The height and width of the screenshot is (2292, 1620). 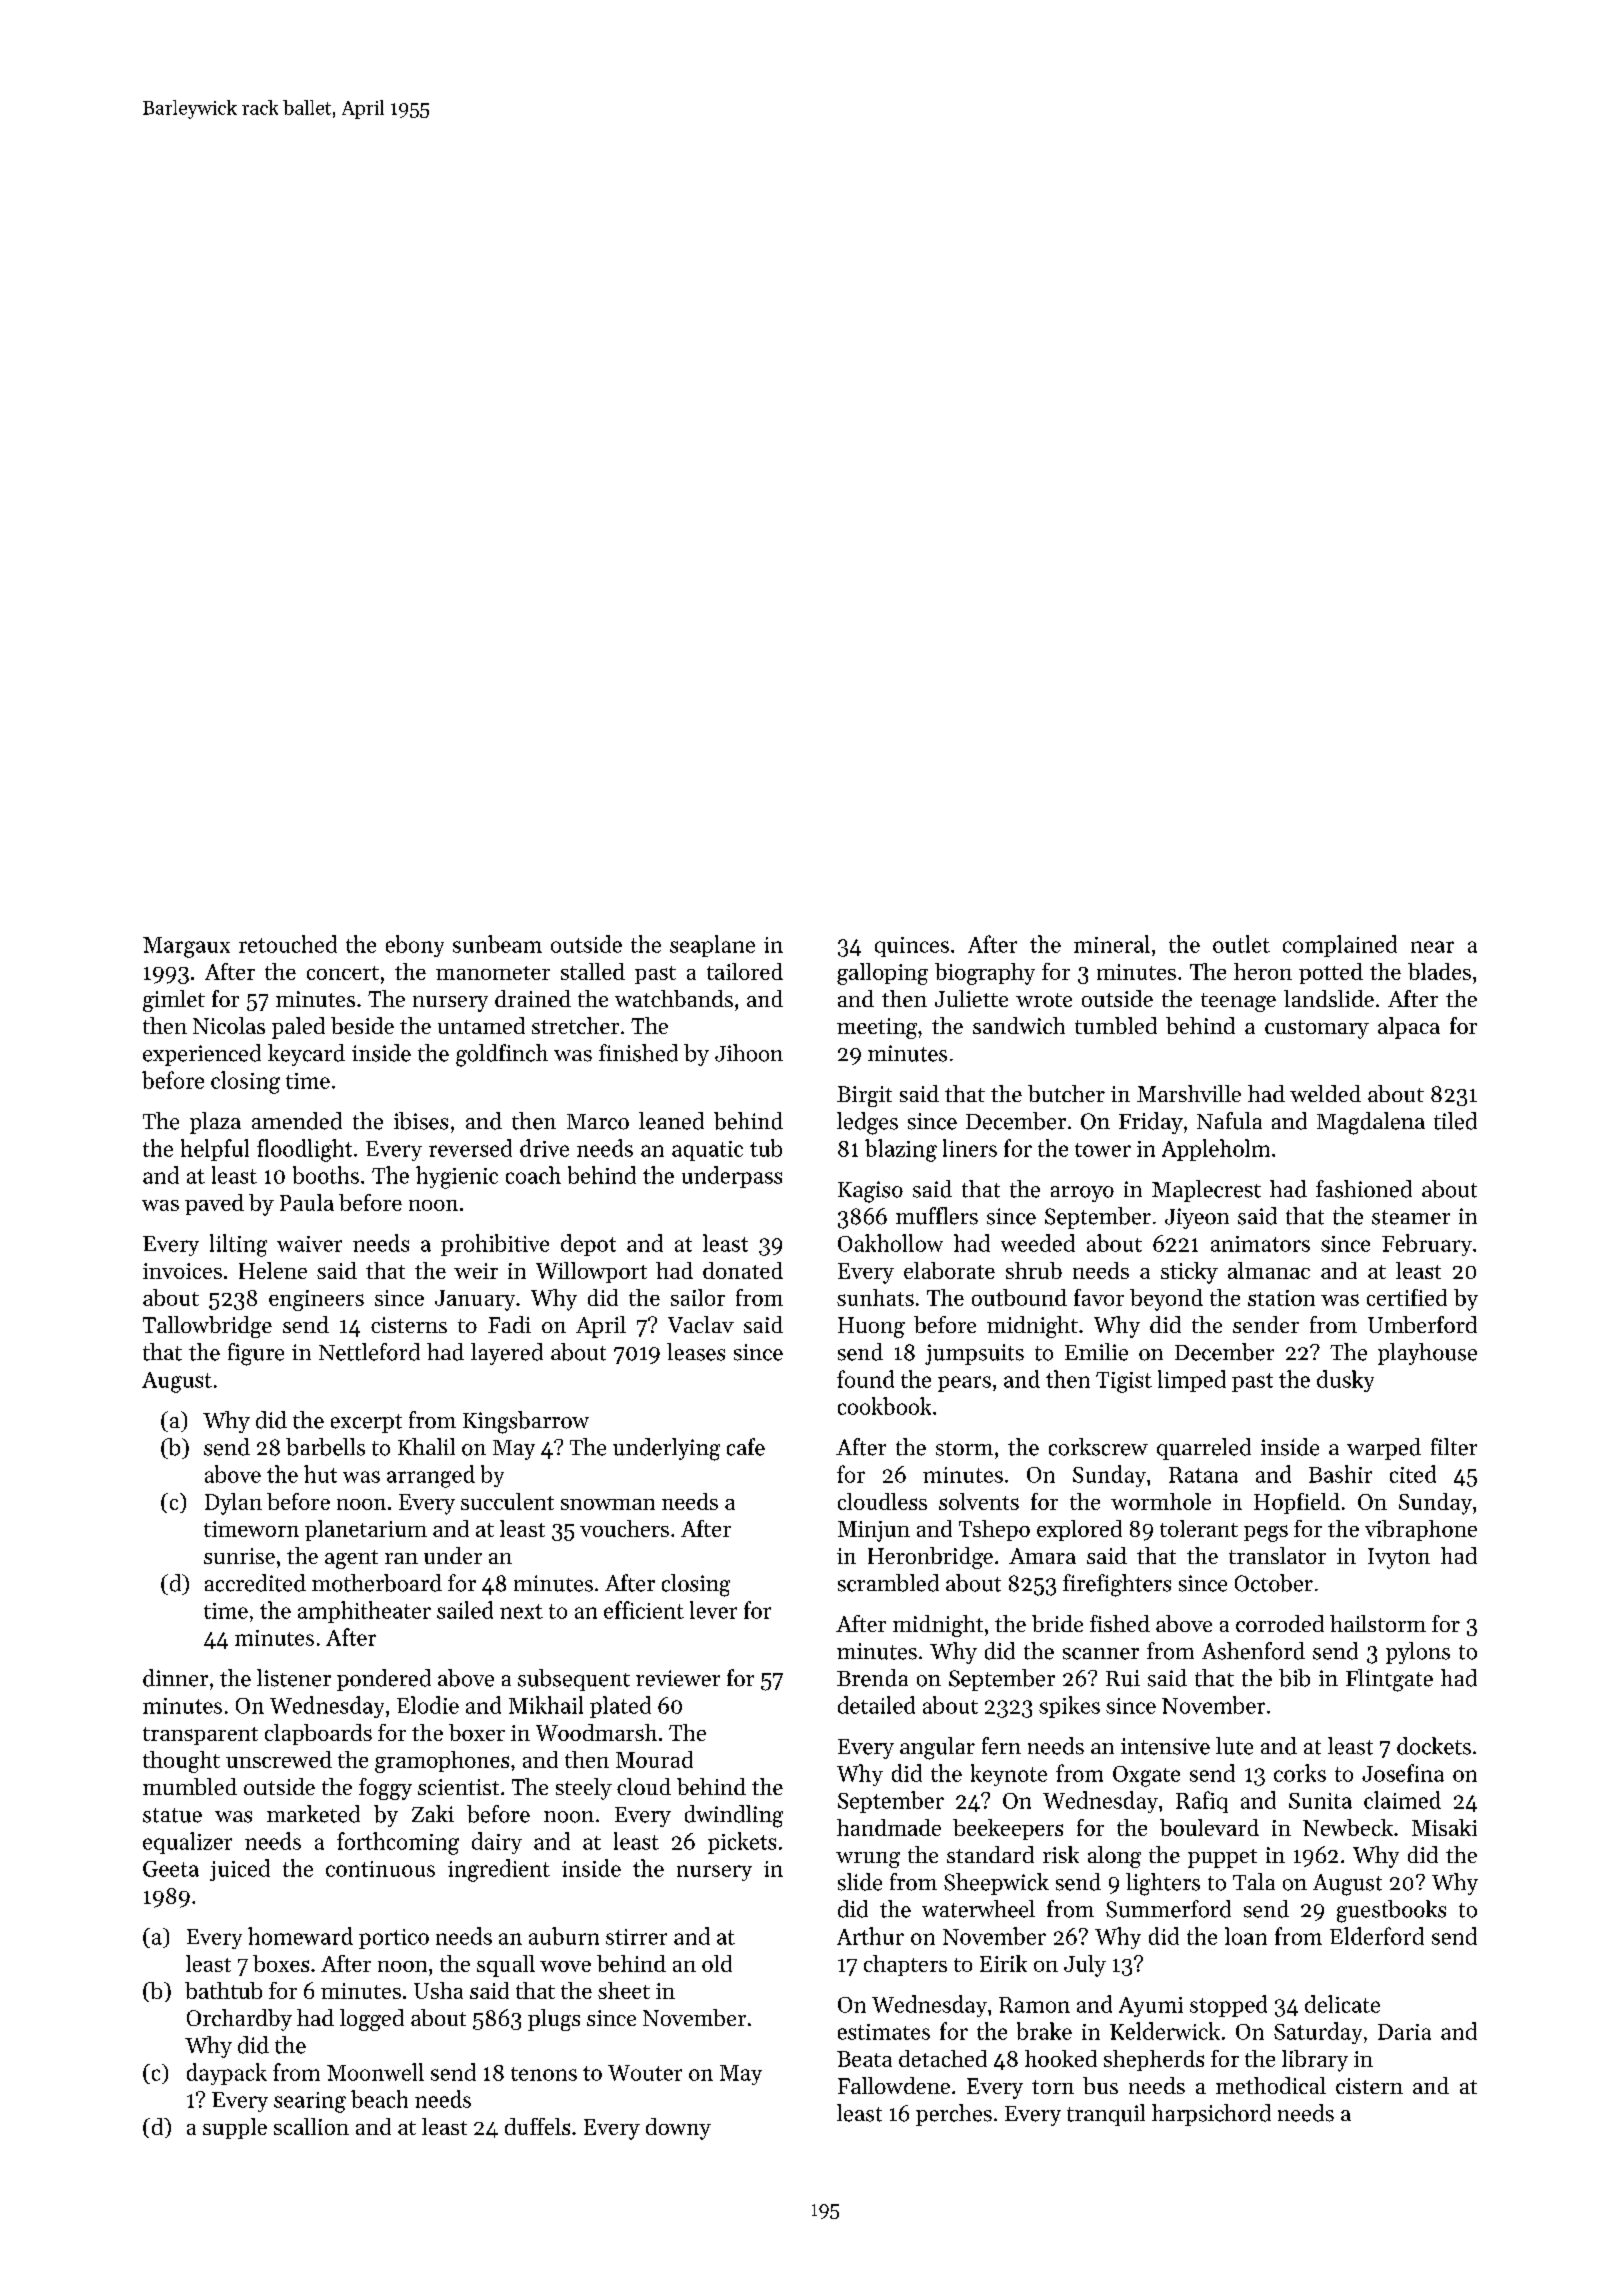 What do you see at coordinates (877, 1028) in the screenshot?
I see `meeting` at bounding box center [877, 1028].
